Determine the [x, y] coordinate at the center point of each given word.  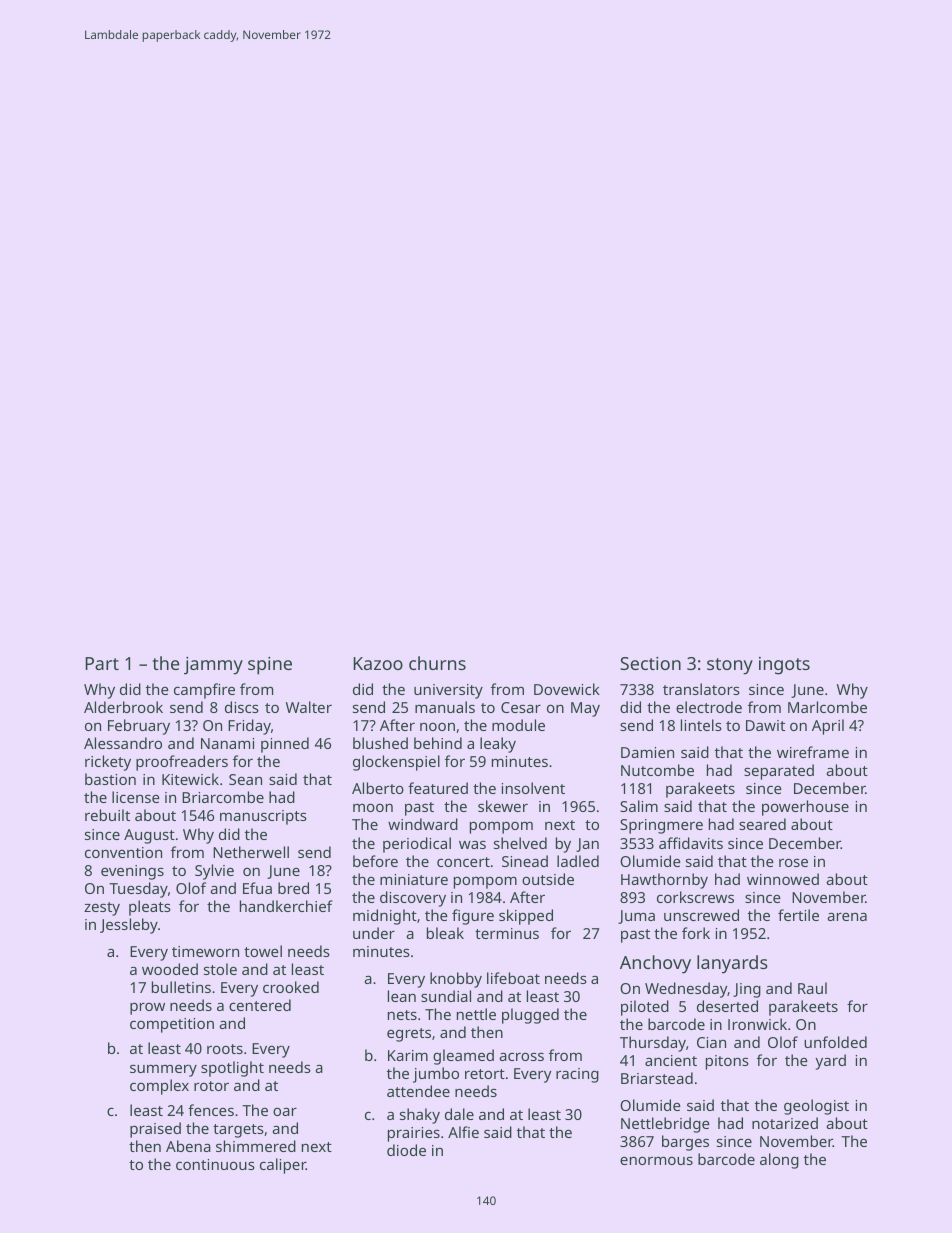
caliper [283, 1166]
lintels [701, 725]
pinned [285, 745]
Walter [309, 707]
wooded [170, 969]
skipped [526, 917]
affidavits [691, 843]
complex [159, 1087]
